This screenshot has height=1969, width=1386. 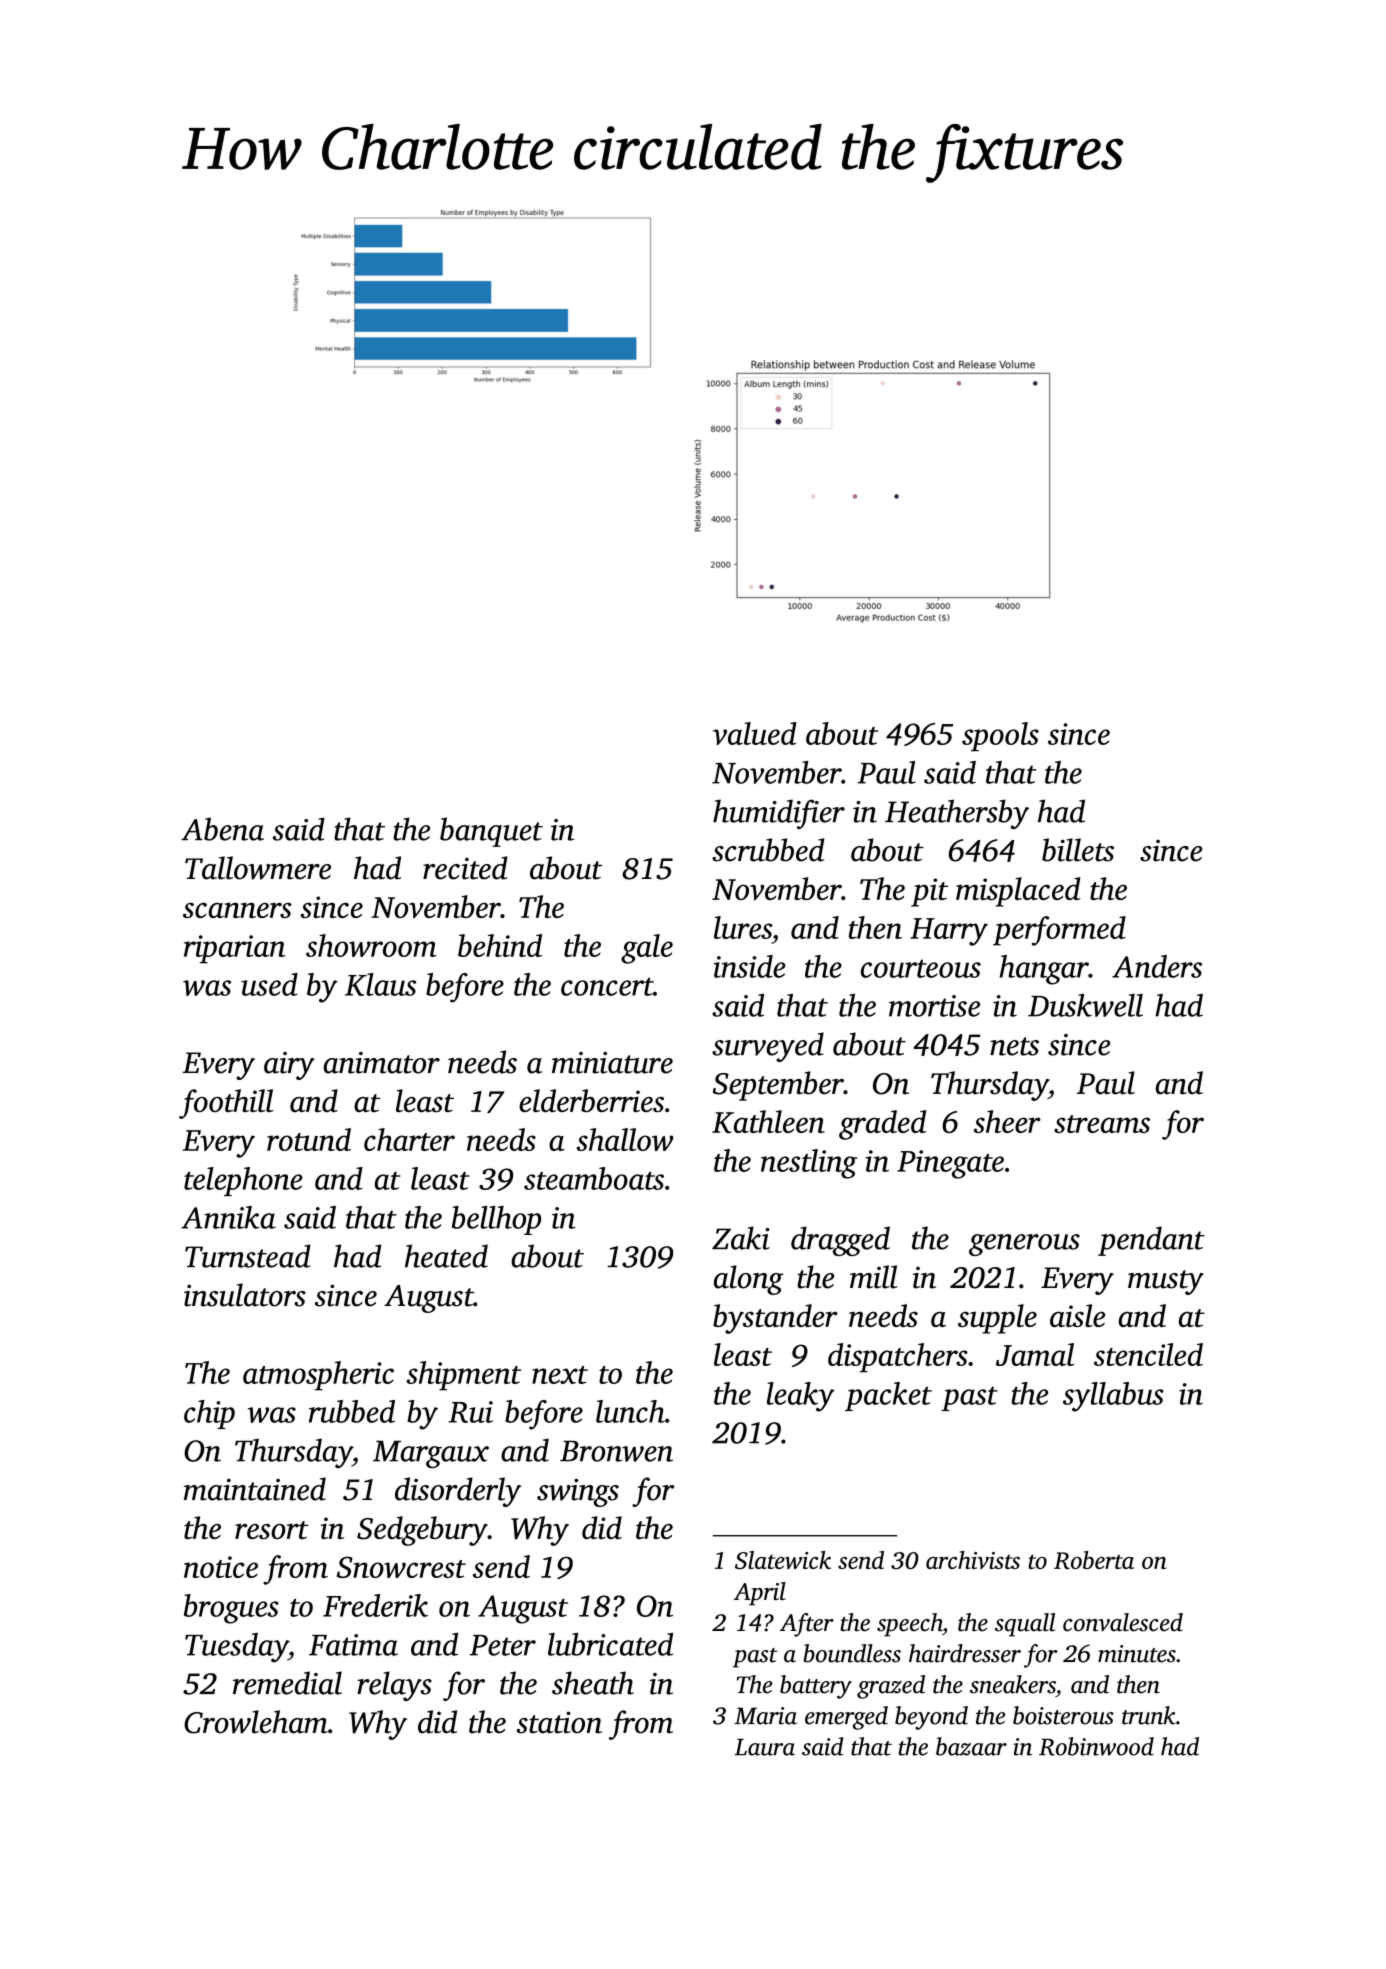 What do you see at coordinates (1063, 1715) in the screenshot?
I see `boisterous` at bounding box center [1063, 1715].
